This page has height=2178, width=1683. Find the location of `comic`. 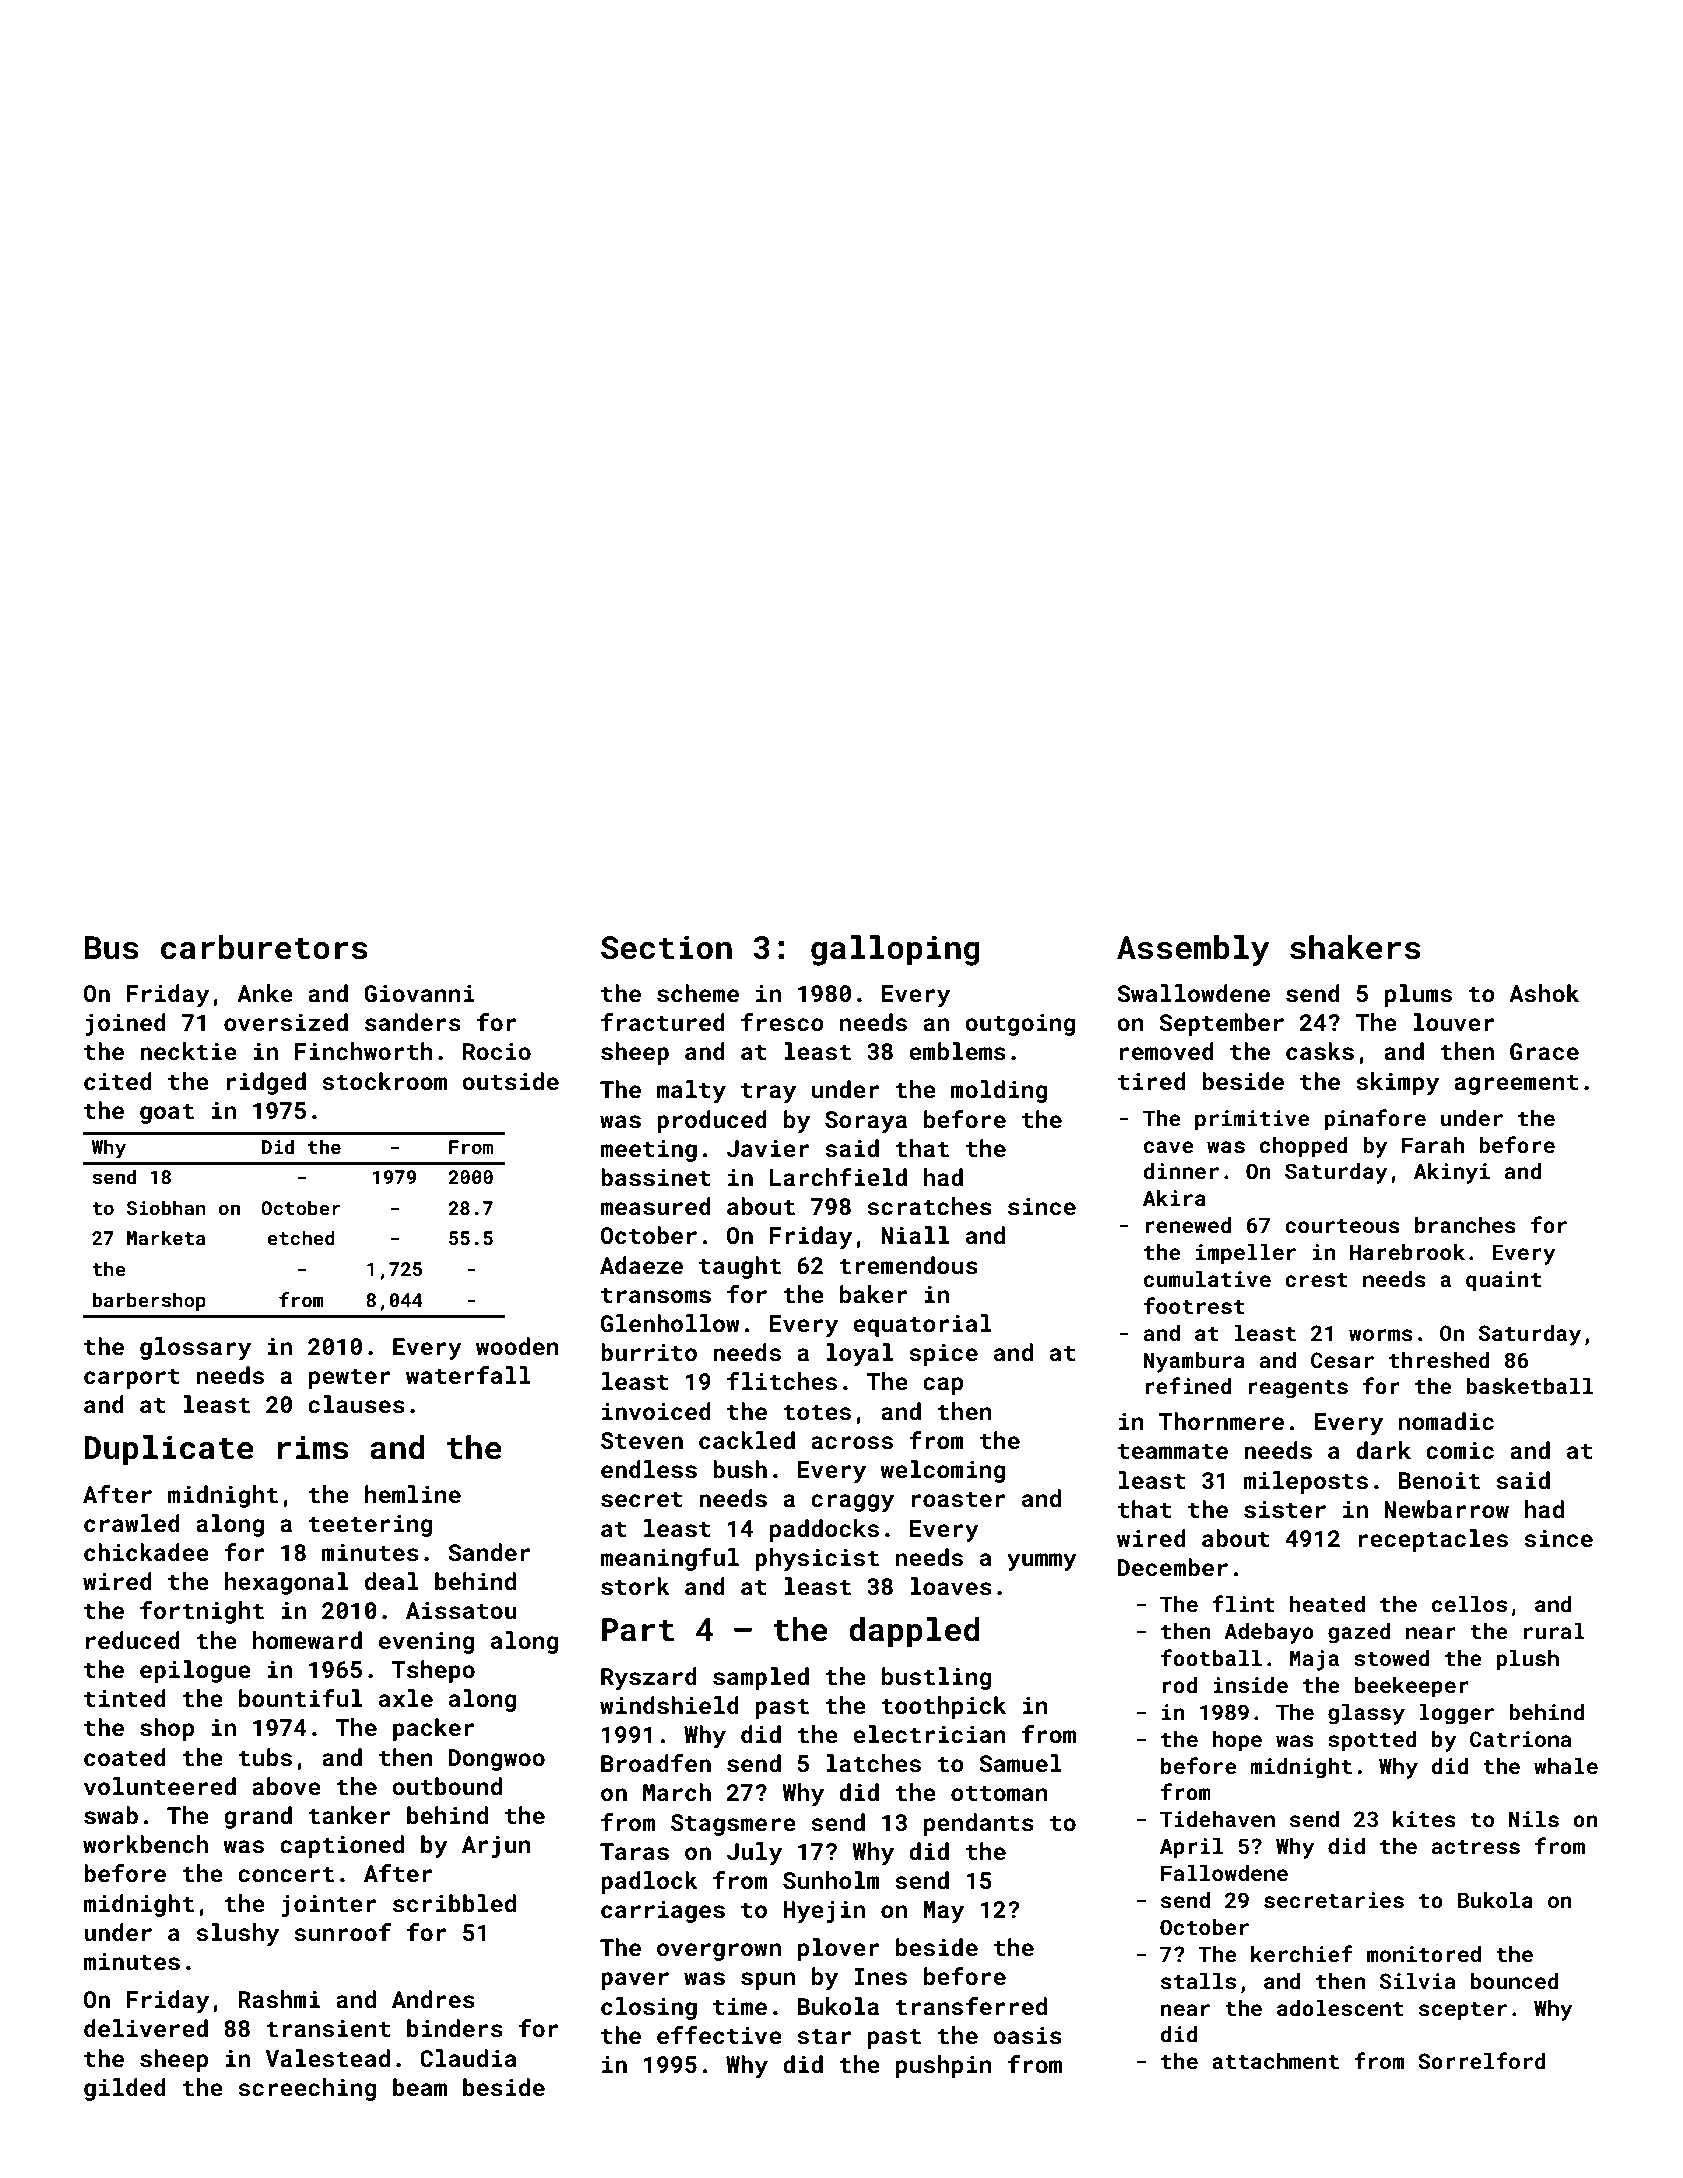

comic is located at coordinates (1460, 1450).
